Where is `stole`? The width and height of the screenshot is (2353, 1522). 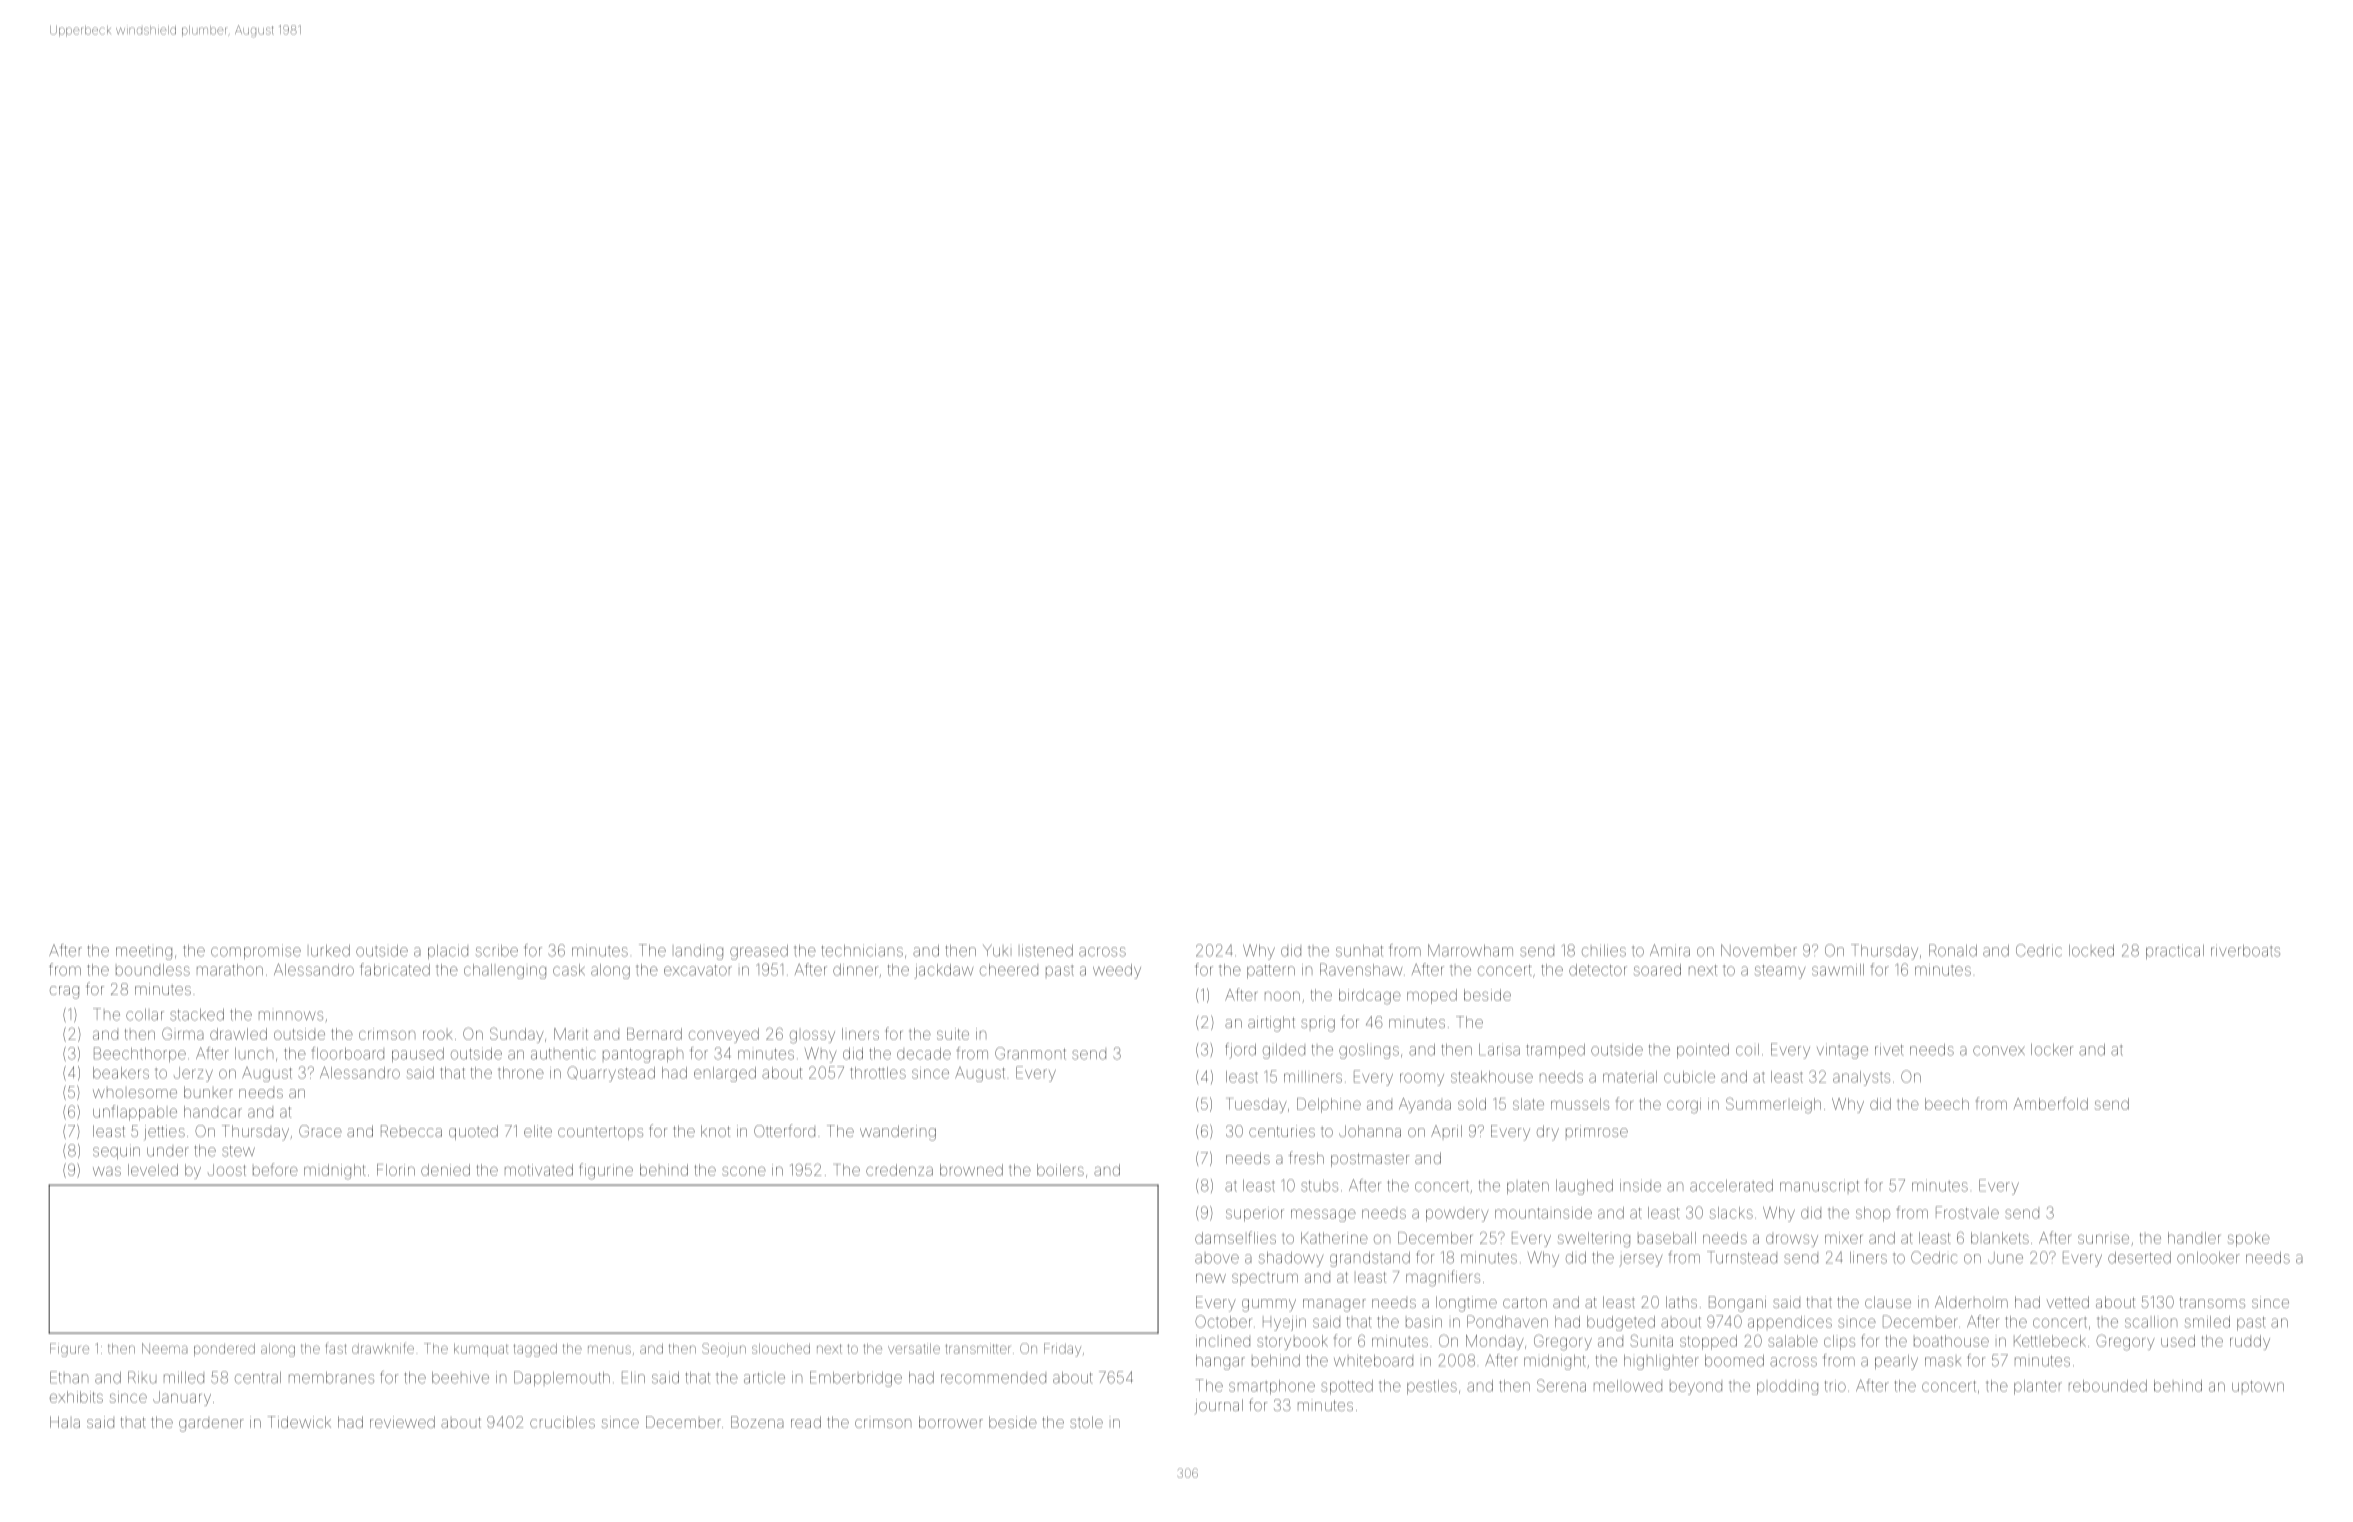 stole is located at coordinates (1086, 1422).
